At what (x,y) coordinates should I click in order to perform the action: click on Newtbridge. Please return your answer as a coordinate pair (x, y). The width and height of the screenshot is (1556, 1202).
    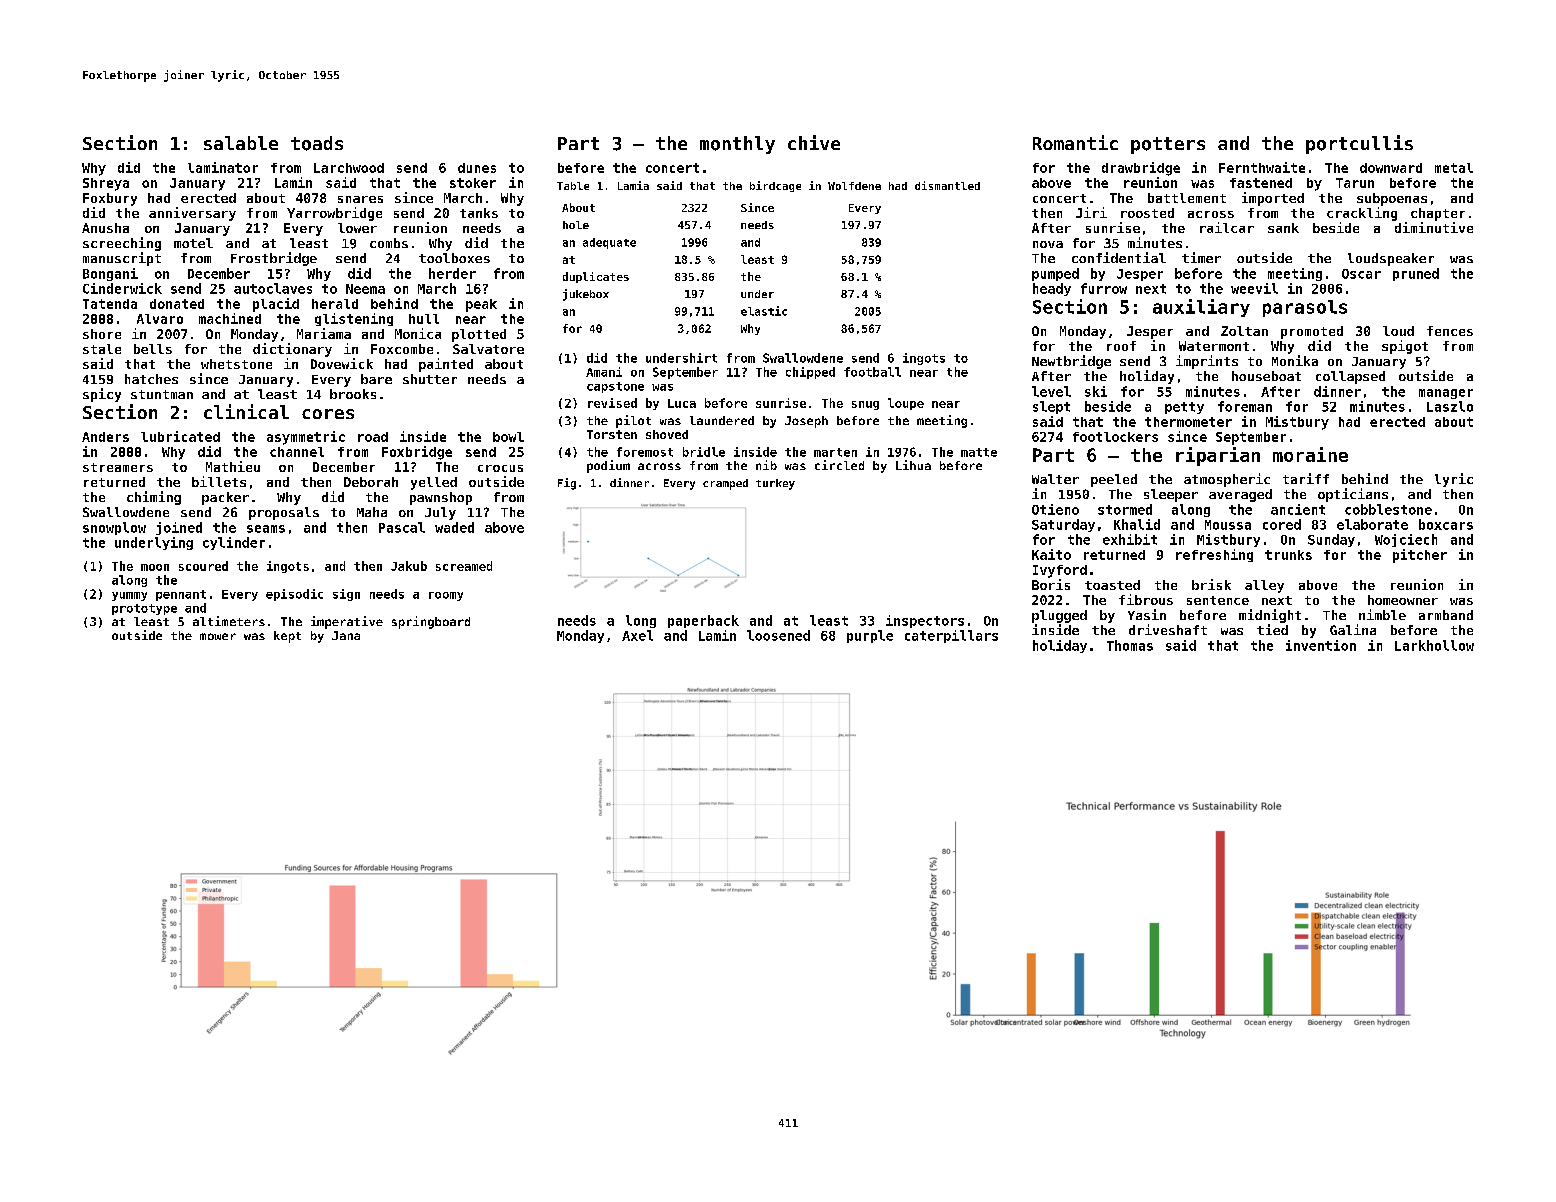
    Looking at the image, I should click on (1071, 362).
